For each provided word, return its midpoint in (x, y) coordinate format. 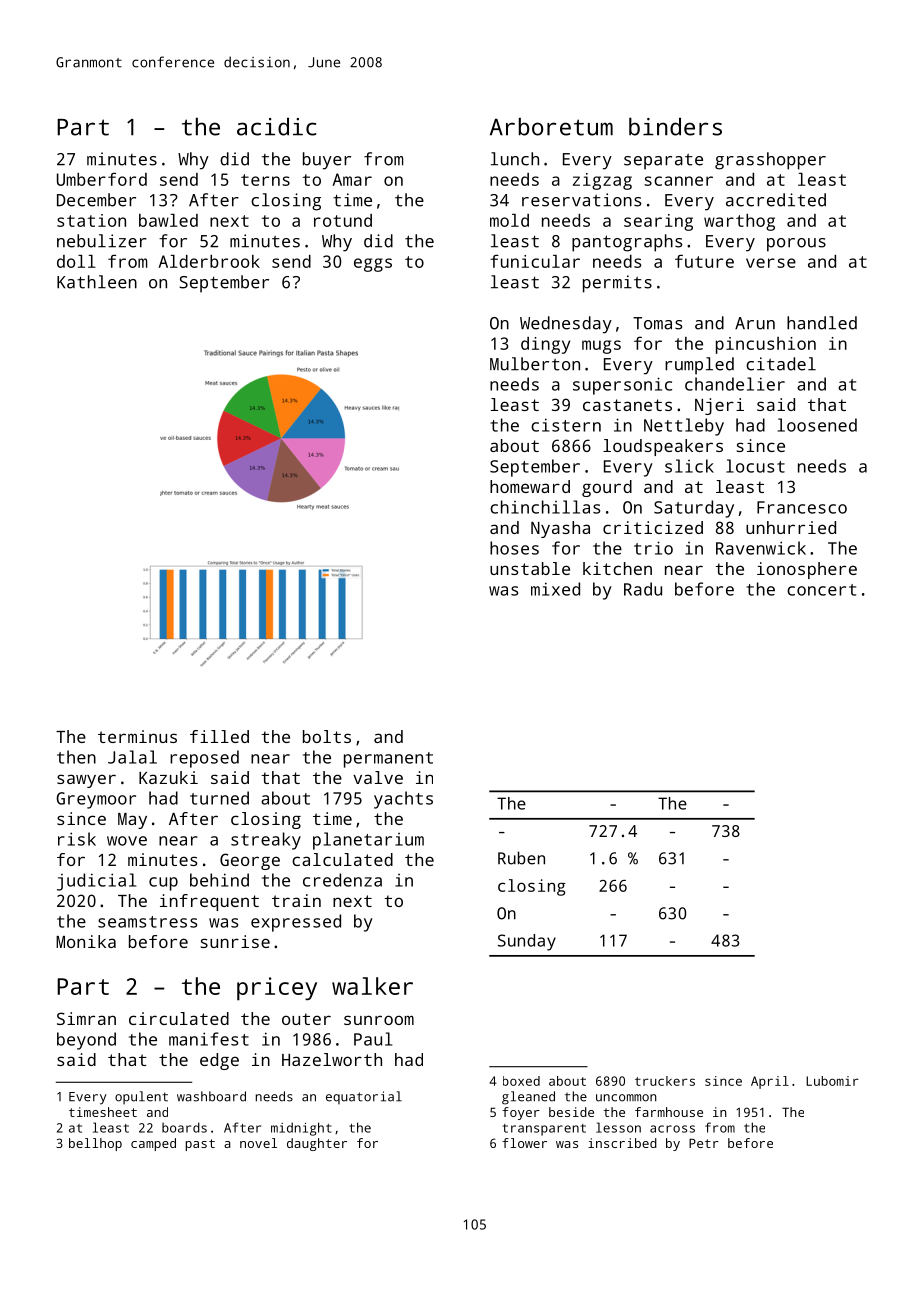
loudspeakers (663, 447)
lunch (515, 159)
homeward (530, 486)
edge (219, 1061)
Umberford (102, 179)
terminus (137, 736)
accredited (776, 200)
